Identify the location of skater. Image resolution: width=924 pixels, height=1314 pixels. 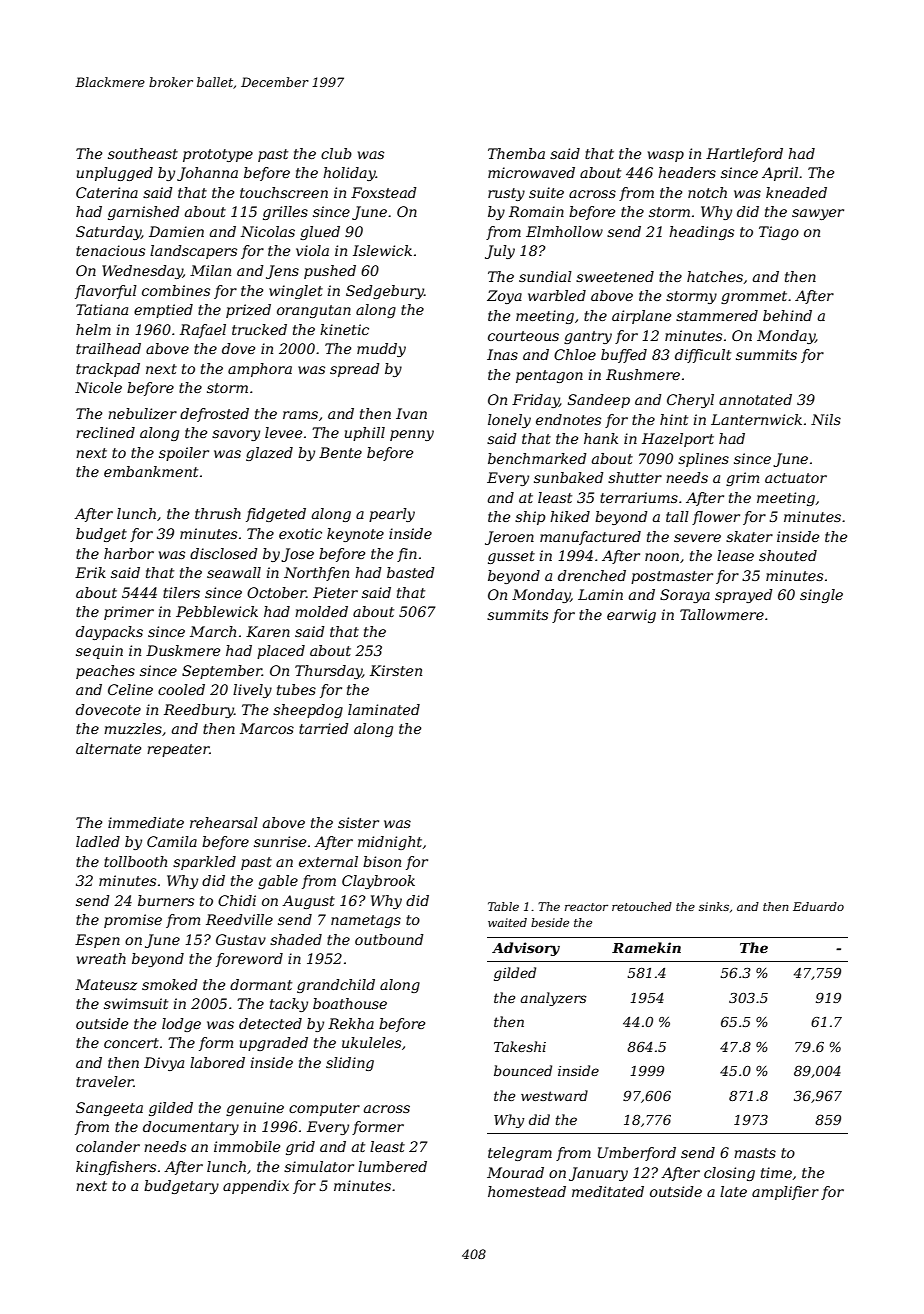
(749, 536).
